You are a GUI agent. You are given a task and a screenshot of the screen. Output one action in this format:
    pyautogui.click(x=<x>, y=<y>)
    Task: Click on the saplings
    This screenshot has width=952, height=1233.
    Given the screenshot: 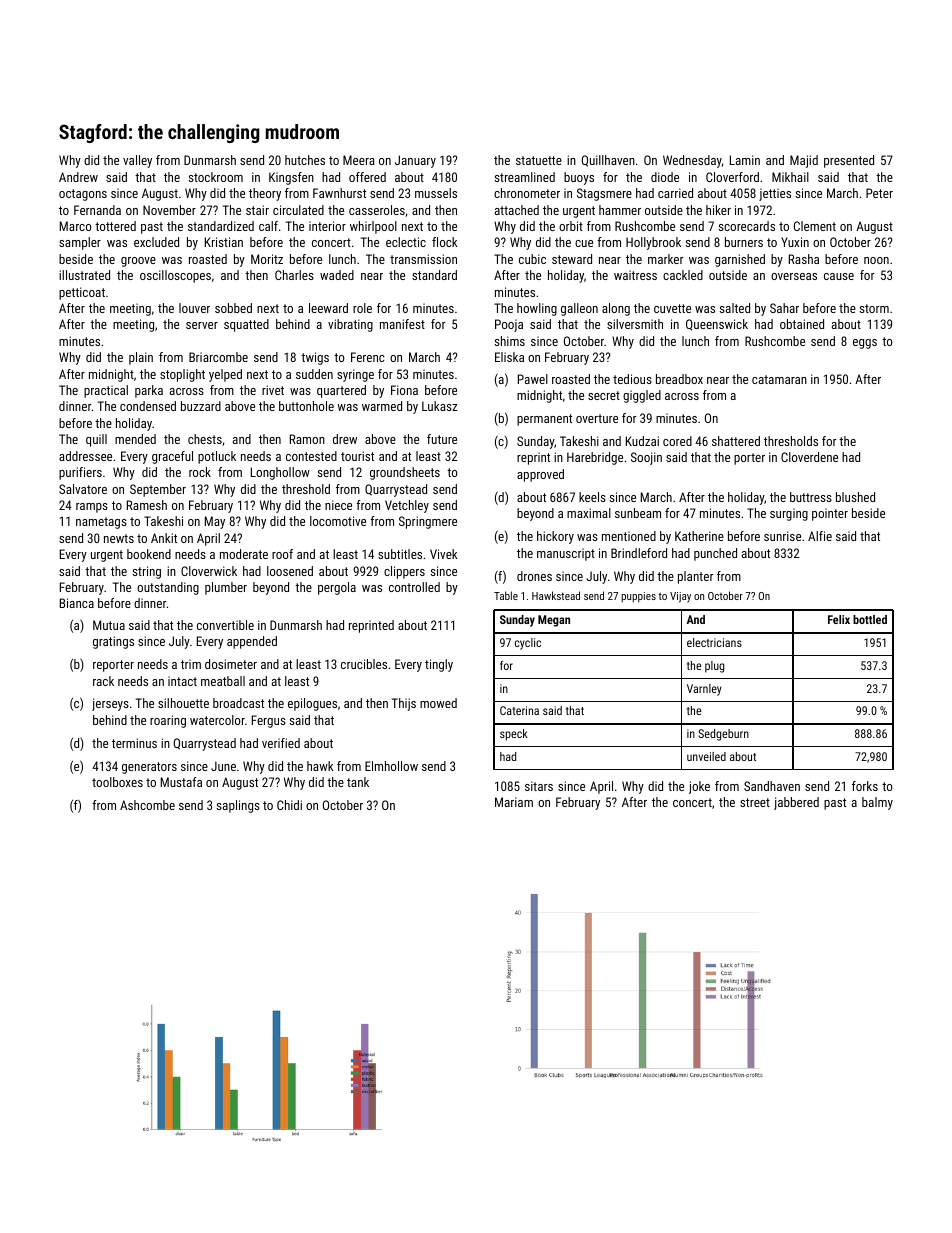 What is the action you would take?
    pyautogui.click(x=238, y=806)
